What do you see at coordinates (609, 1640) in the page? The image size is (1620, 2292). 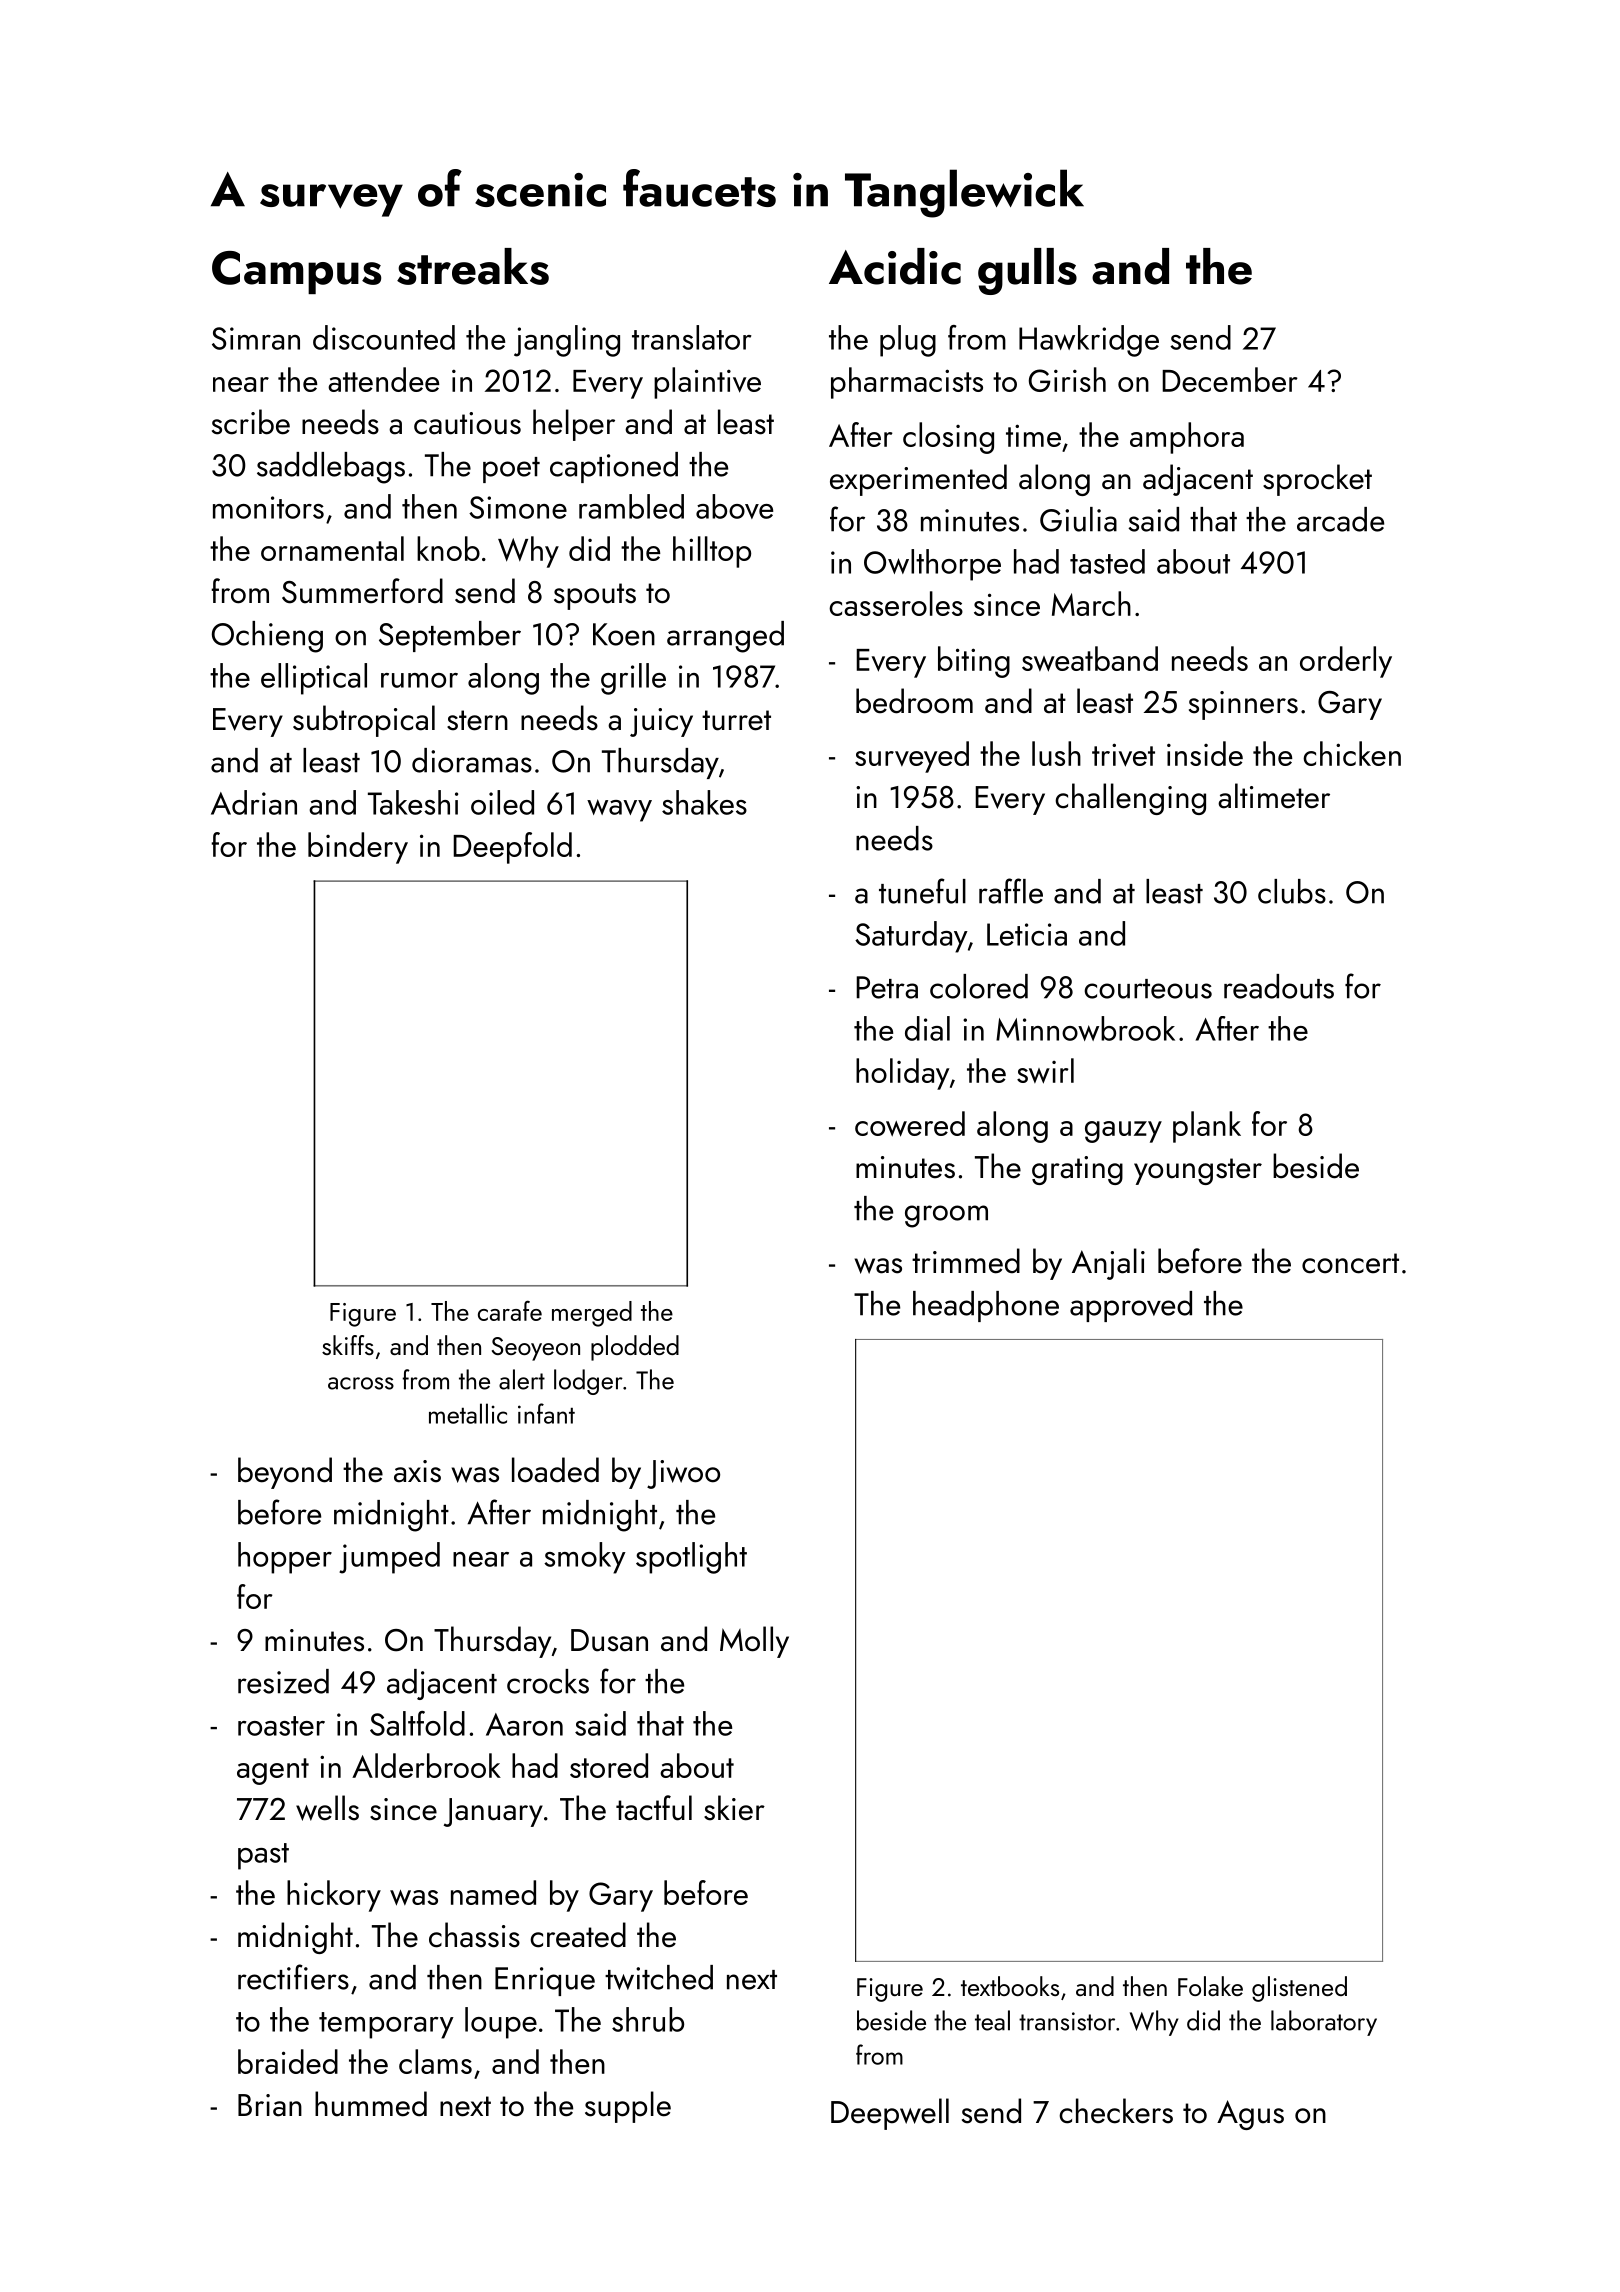 I see `Dusan` at bounding box center [609, 1640].
